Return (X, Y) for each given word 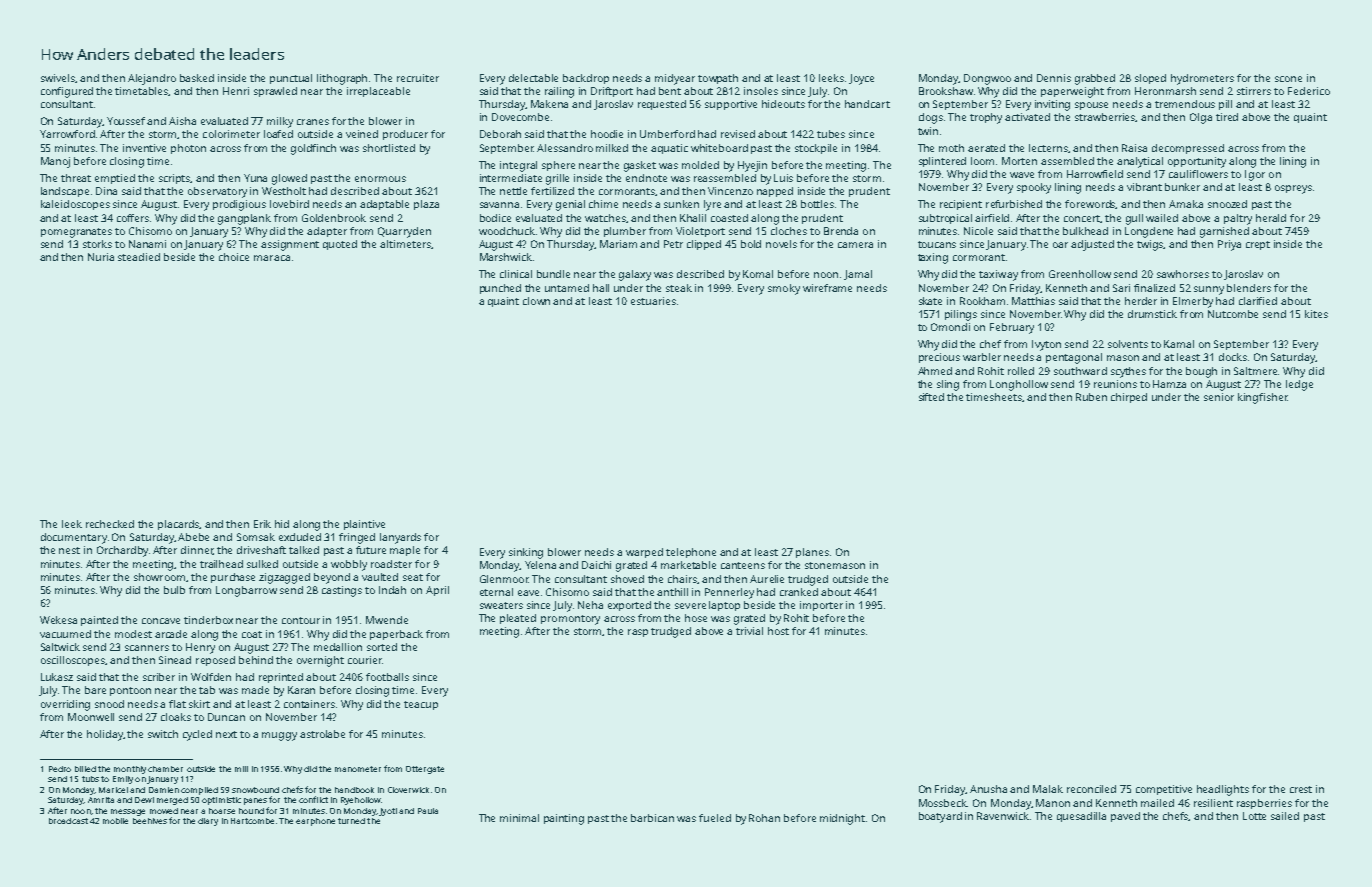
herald (1271, 218)
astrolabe (322, 734)
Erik (262, 524)
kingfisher (1262, 398)
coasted (729, 218)
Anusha (988, 789)
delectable (533, 78)
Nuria (101, 257)
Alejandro (152, 79)
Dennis (1054, 78)
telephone (691, 553)
